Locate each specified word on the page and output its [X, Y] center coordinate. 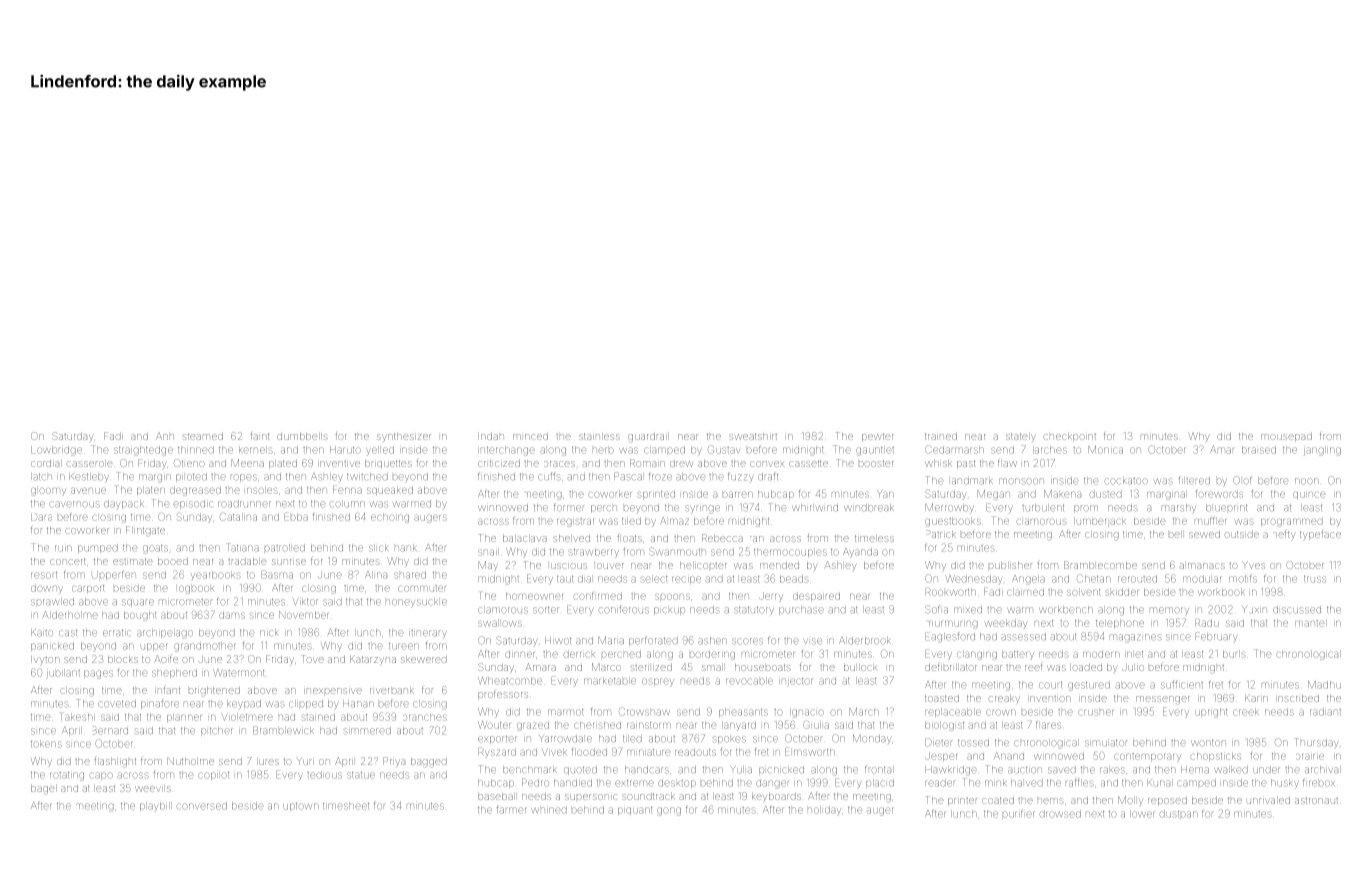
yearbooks [215, 576]
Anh [164, 436]
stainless [600, 436]
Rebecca [722, 538]
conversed [201, 806]
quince [1309, 495]
